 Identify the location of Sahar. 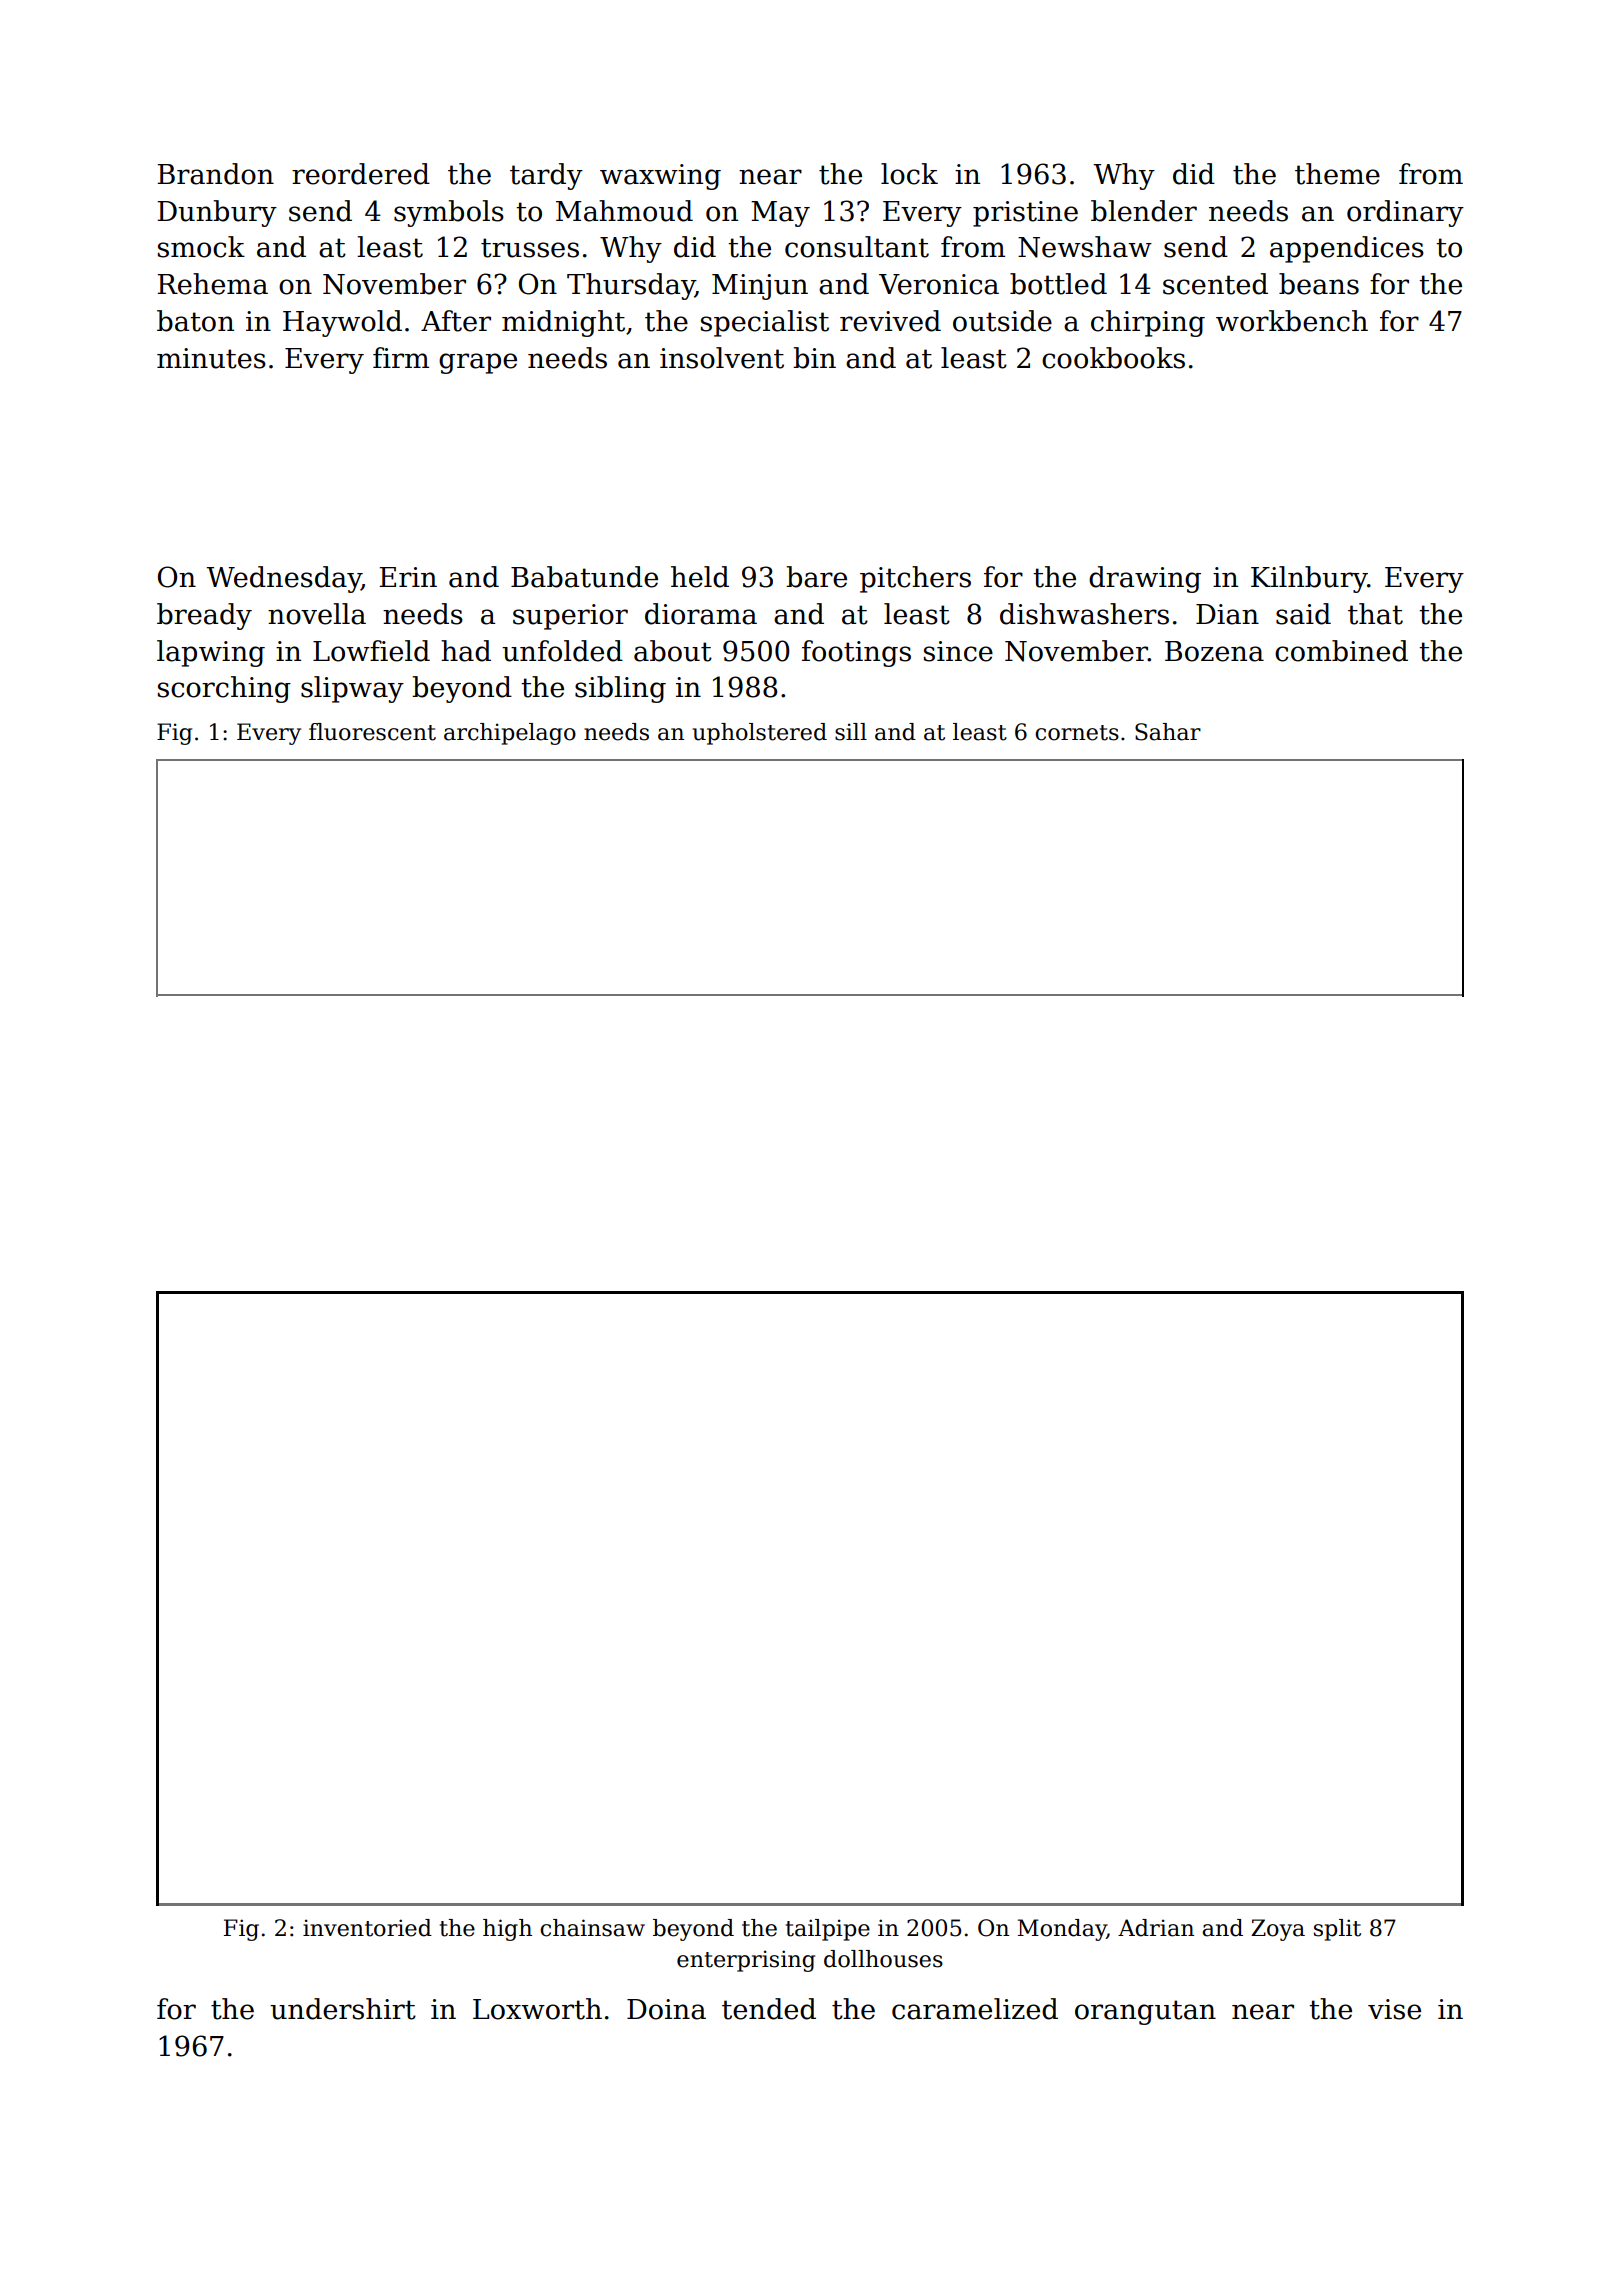
(1168, 732).
